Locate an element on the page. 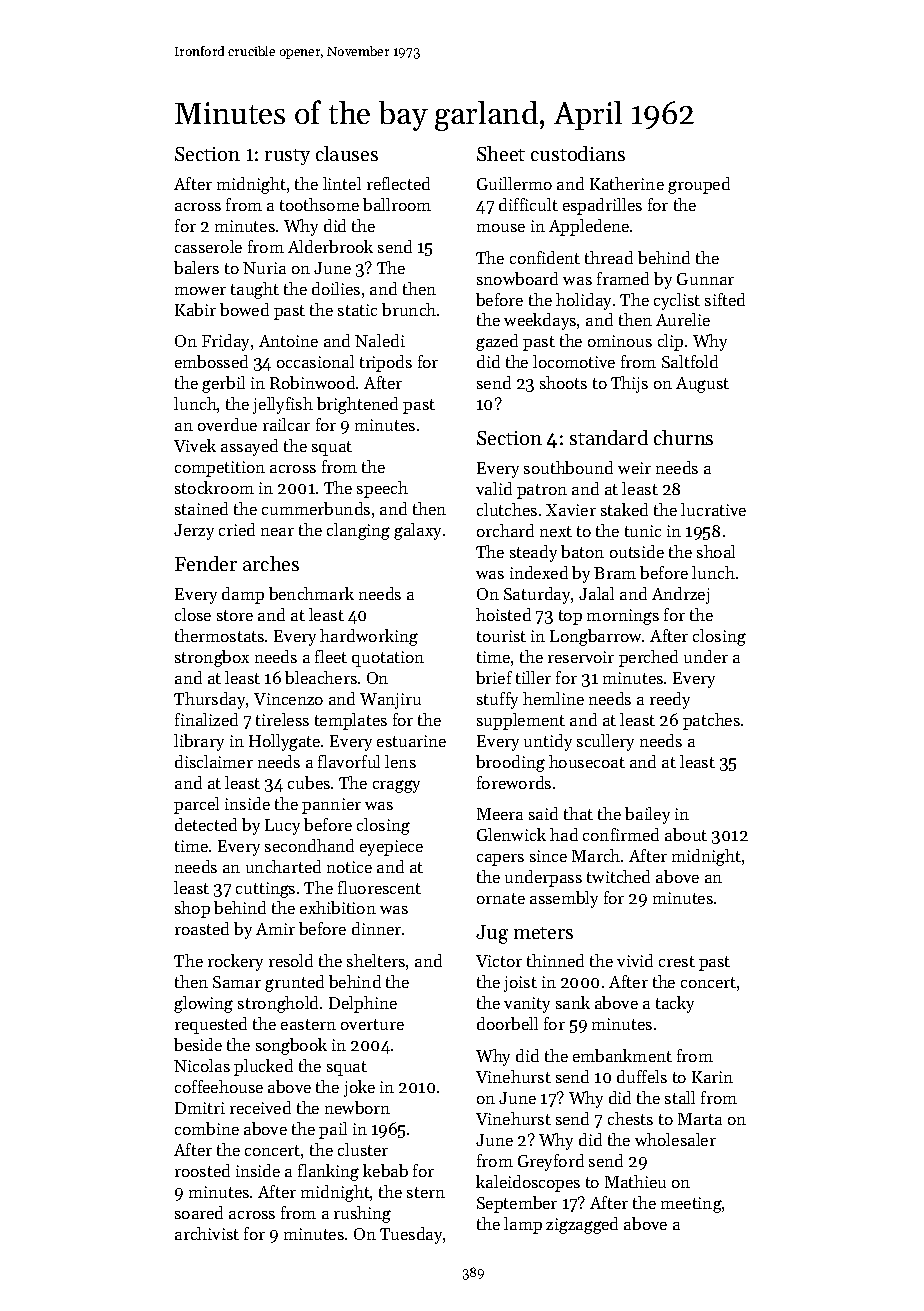  Amir is located at coordinates (275, 929).
